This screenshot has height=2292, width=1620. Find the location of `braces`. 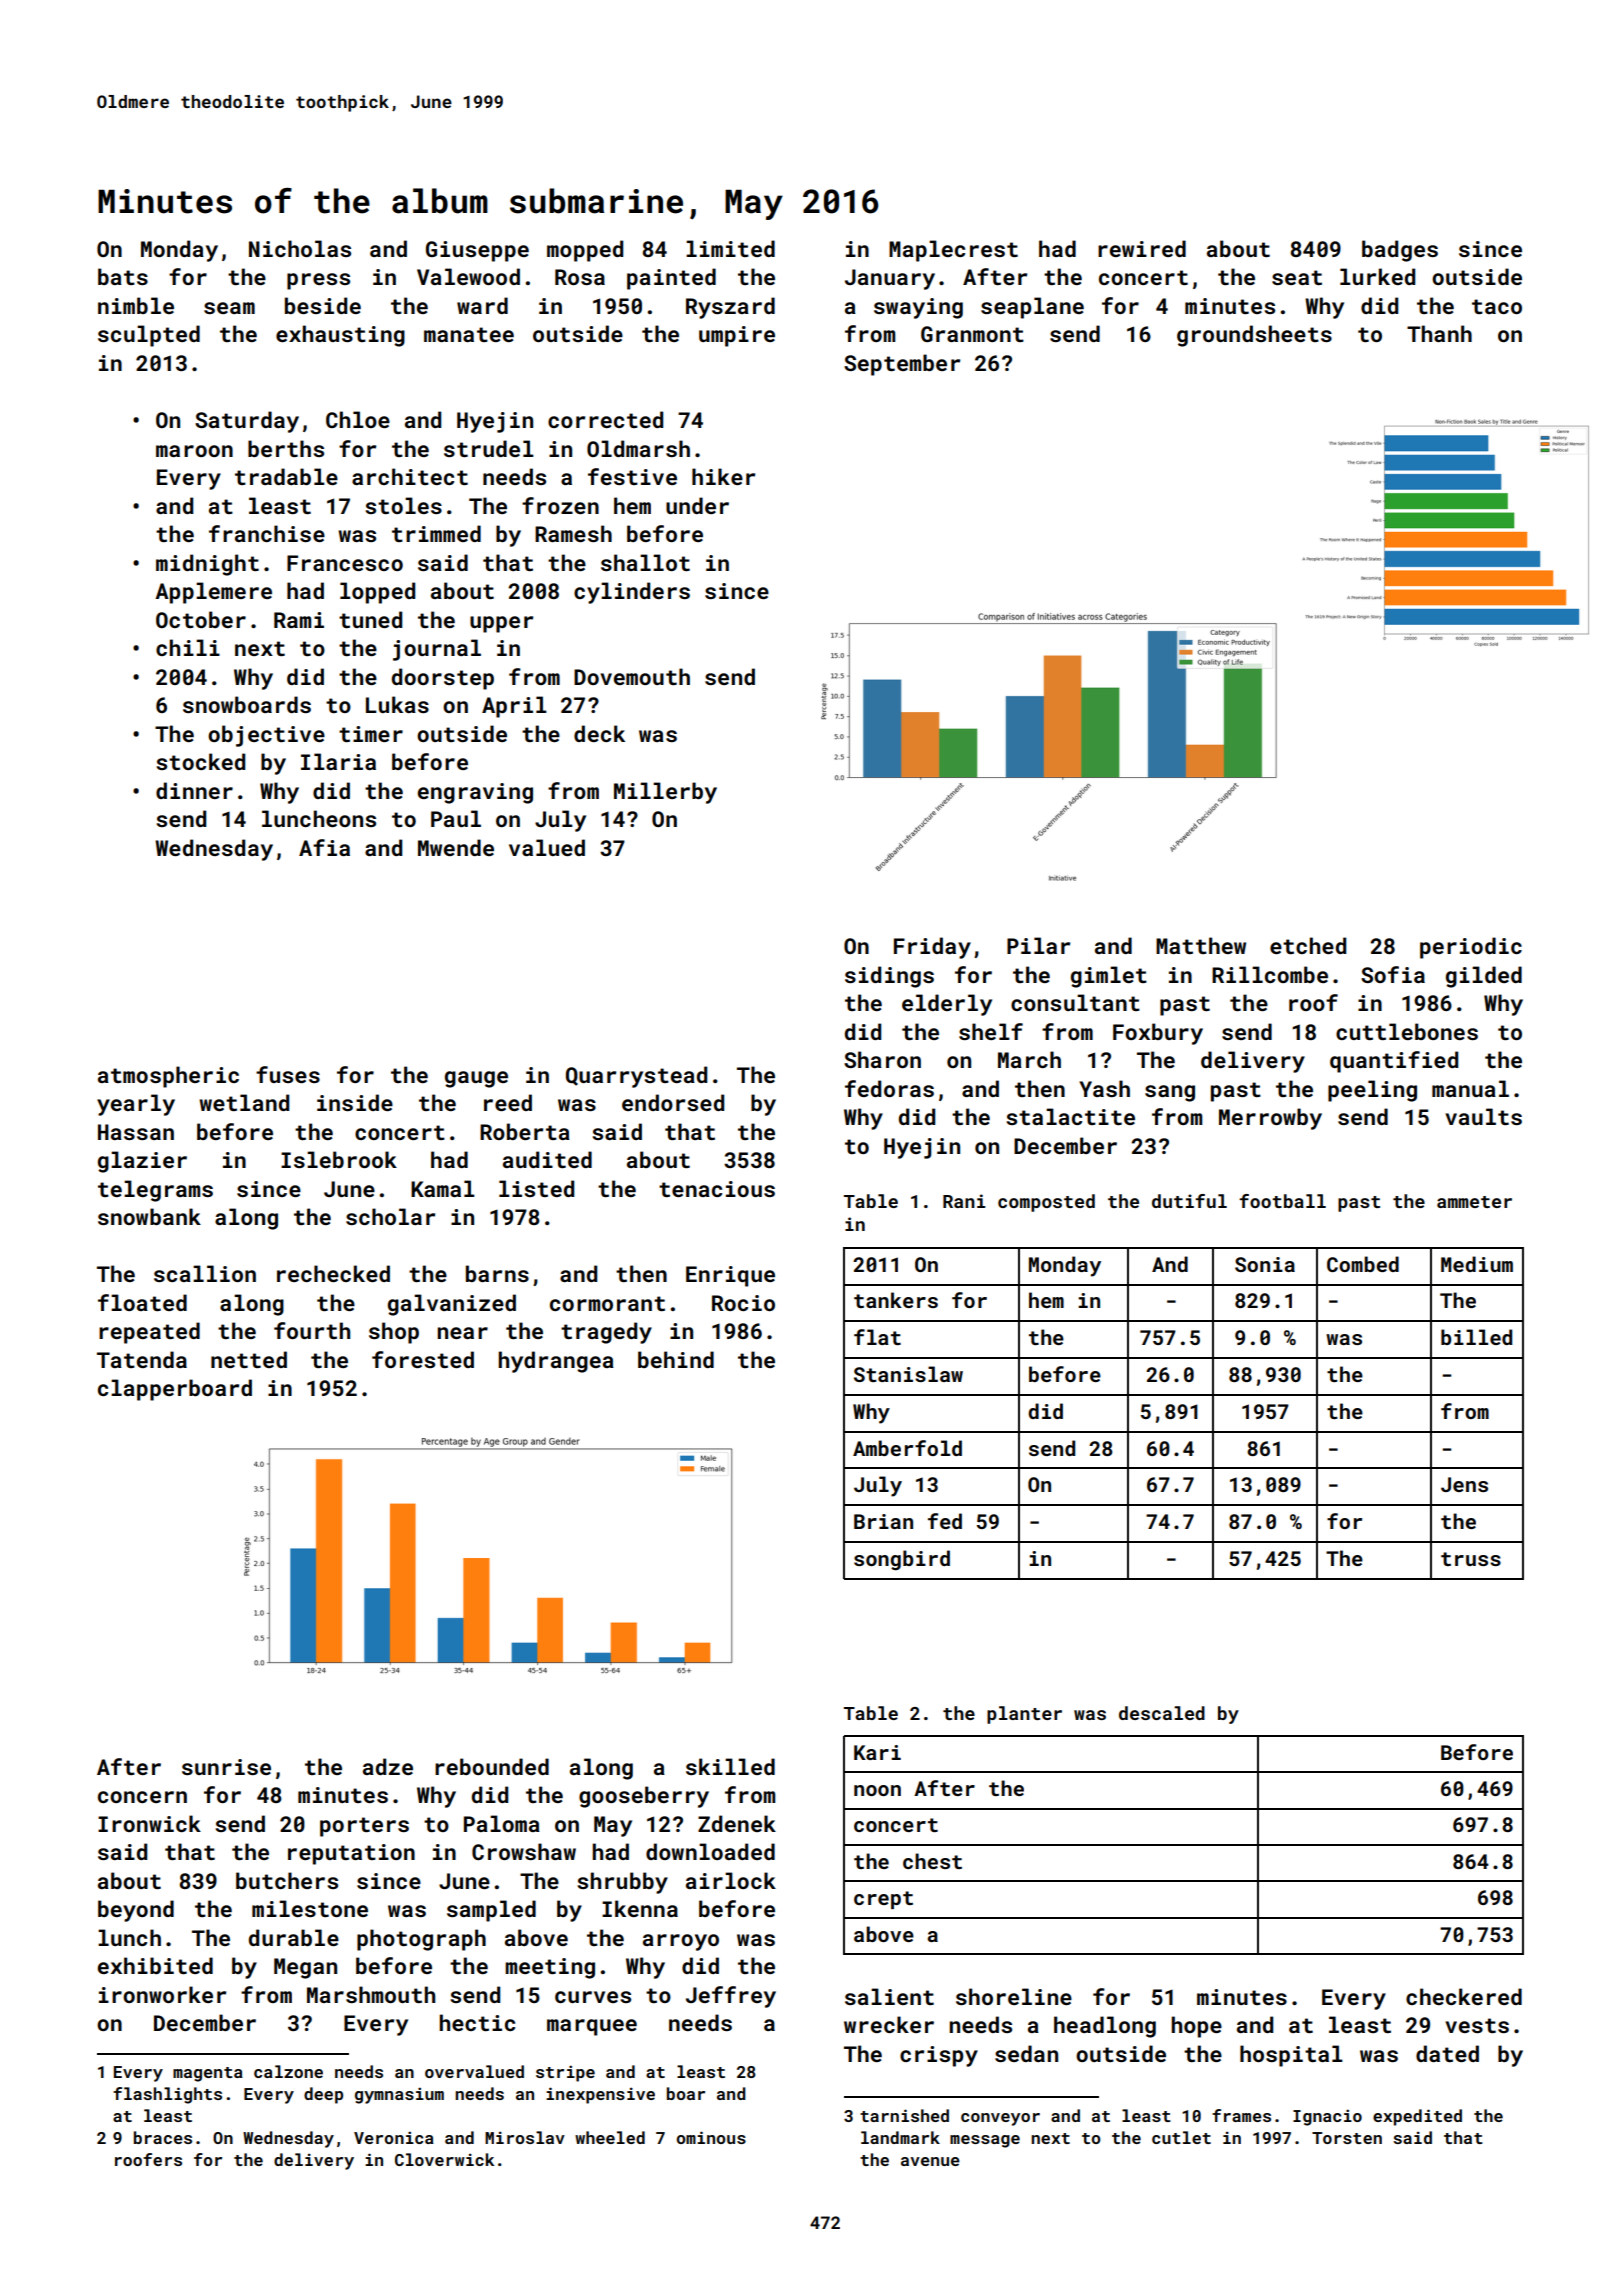

braces is located at coordinates (163, 2137).
